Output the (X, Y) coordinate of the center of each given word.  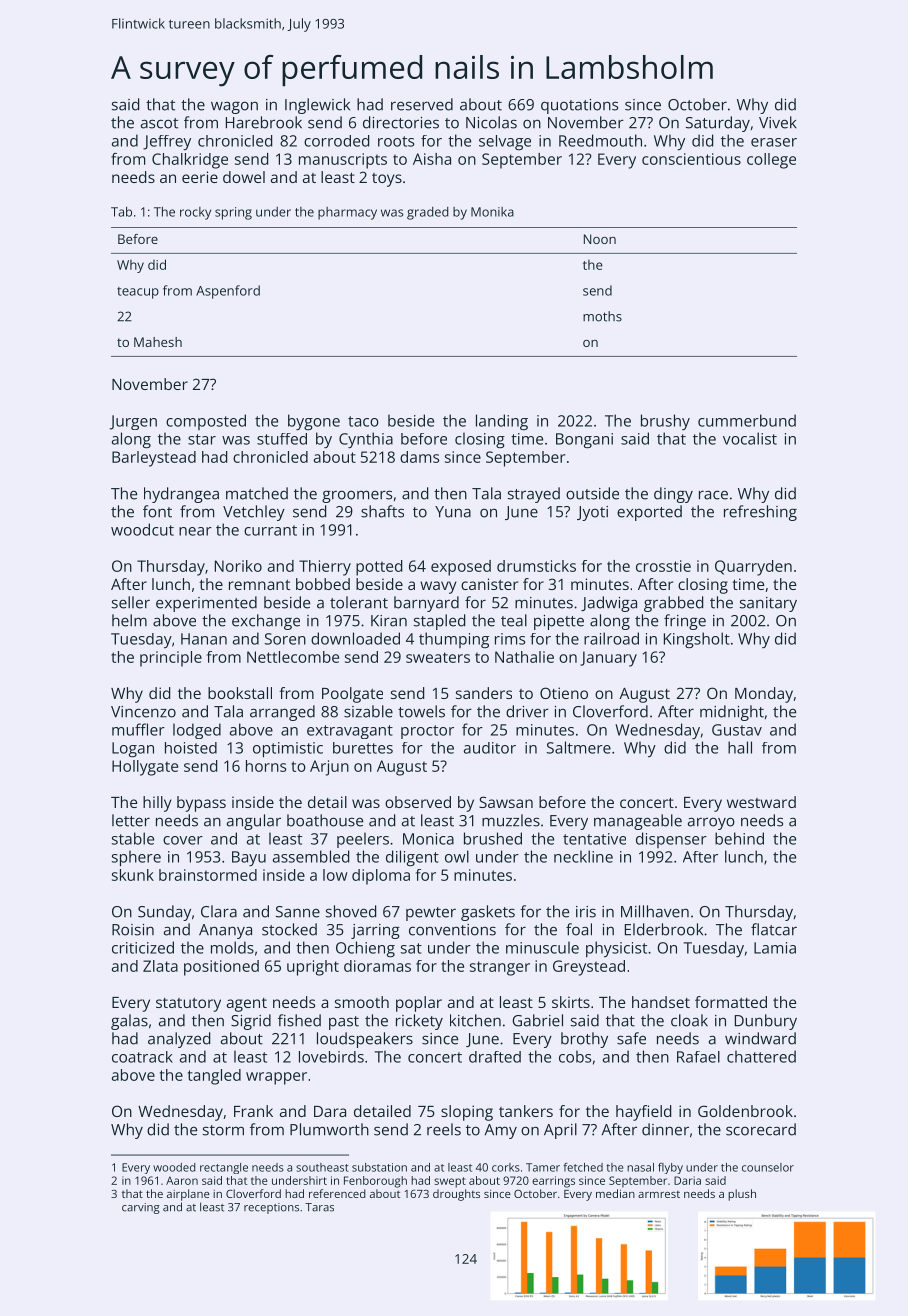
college (771, 161)
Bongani (584, 441)
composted (206, 422)
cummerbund (747, 420)
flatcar (774, 929)
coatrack (142, 1057)
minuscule (542, 947)
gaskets (488, 913)
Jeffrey (167, 143)
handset (661, 1002)
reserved (422, 104)
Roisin (133, 930)
